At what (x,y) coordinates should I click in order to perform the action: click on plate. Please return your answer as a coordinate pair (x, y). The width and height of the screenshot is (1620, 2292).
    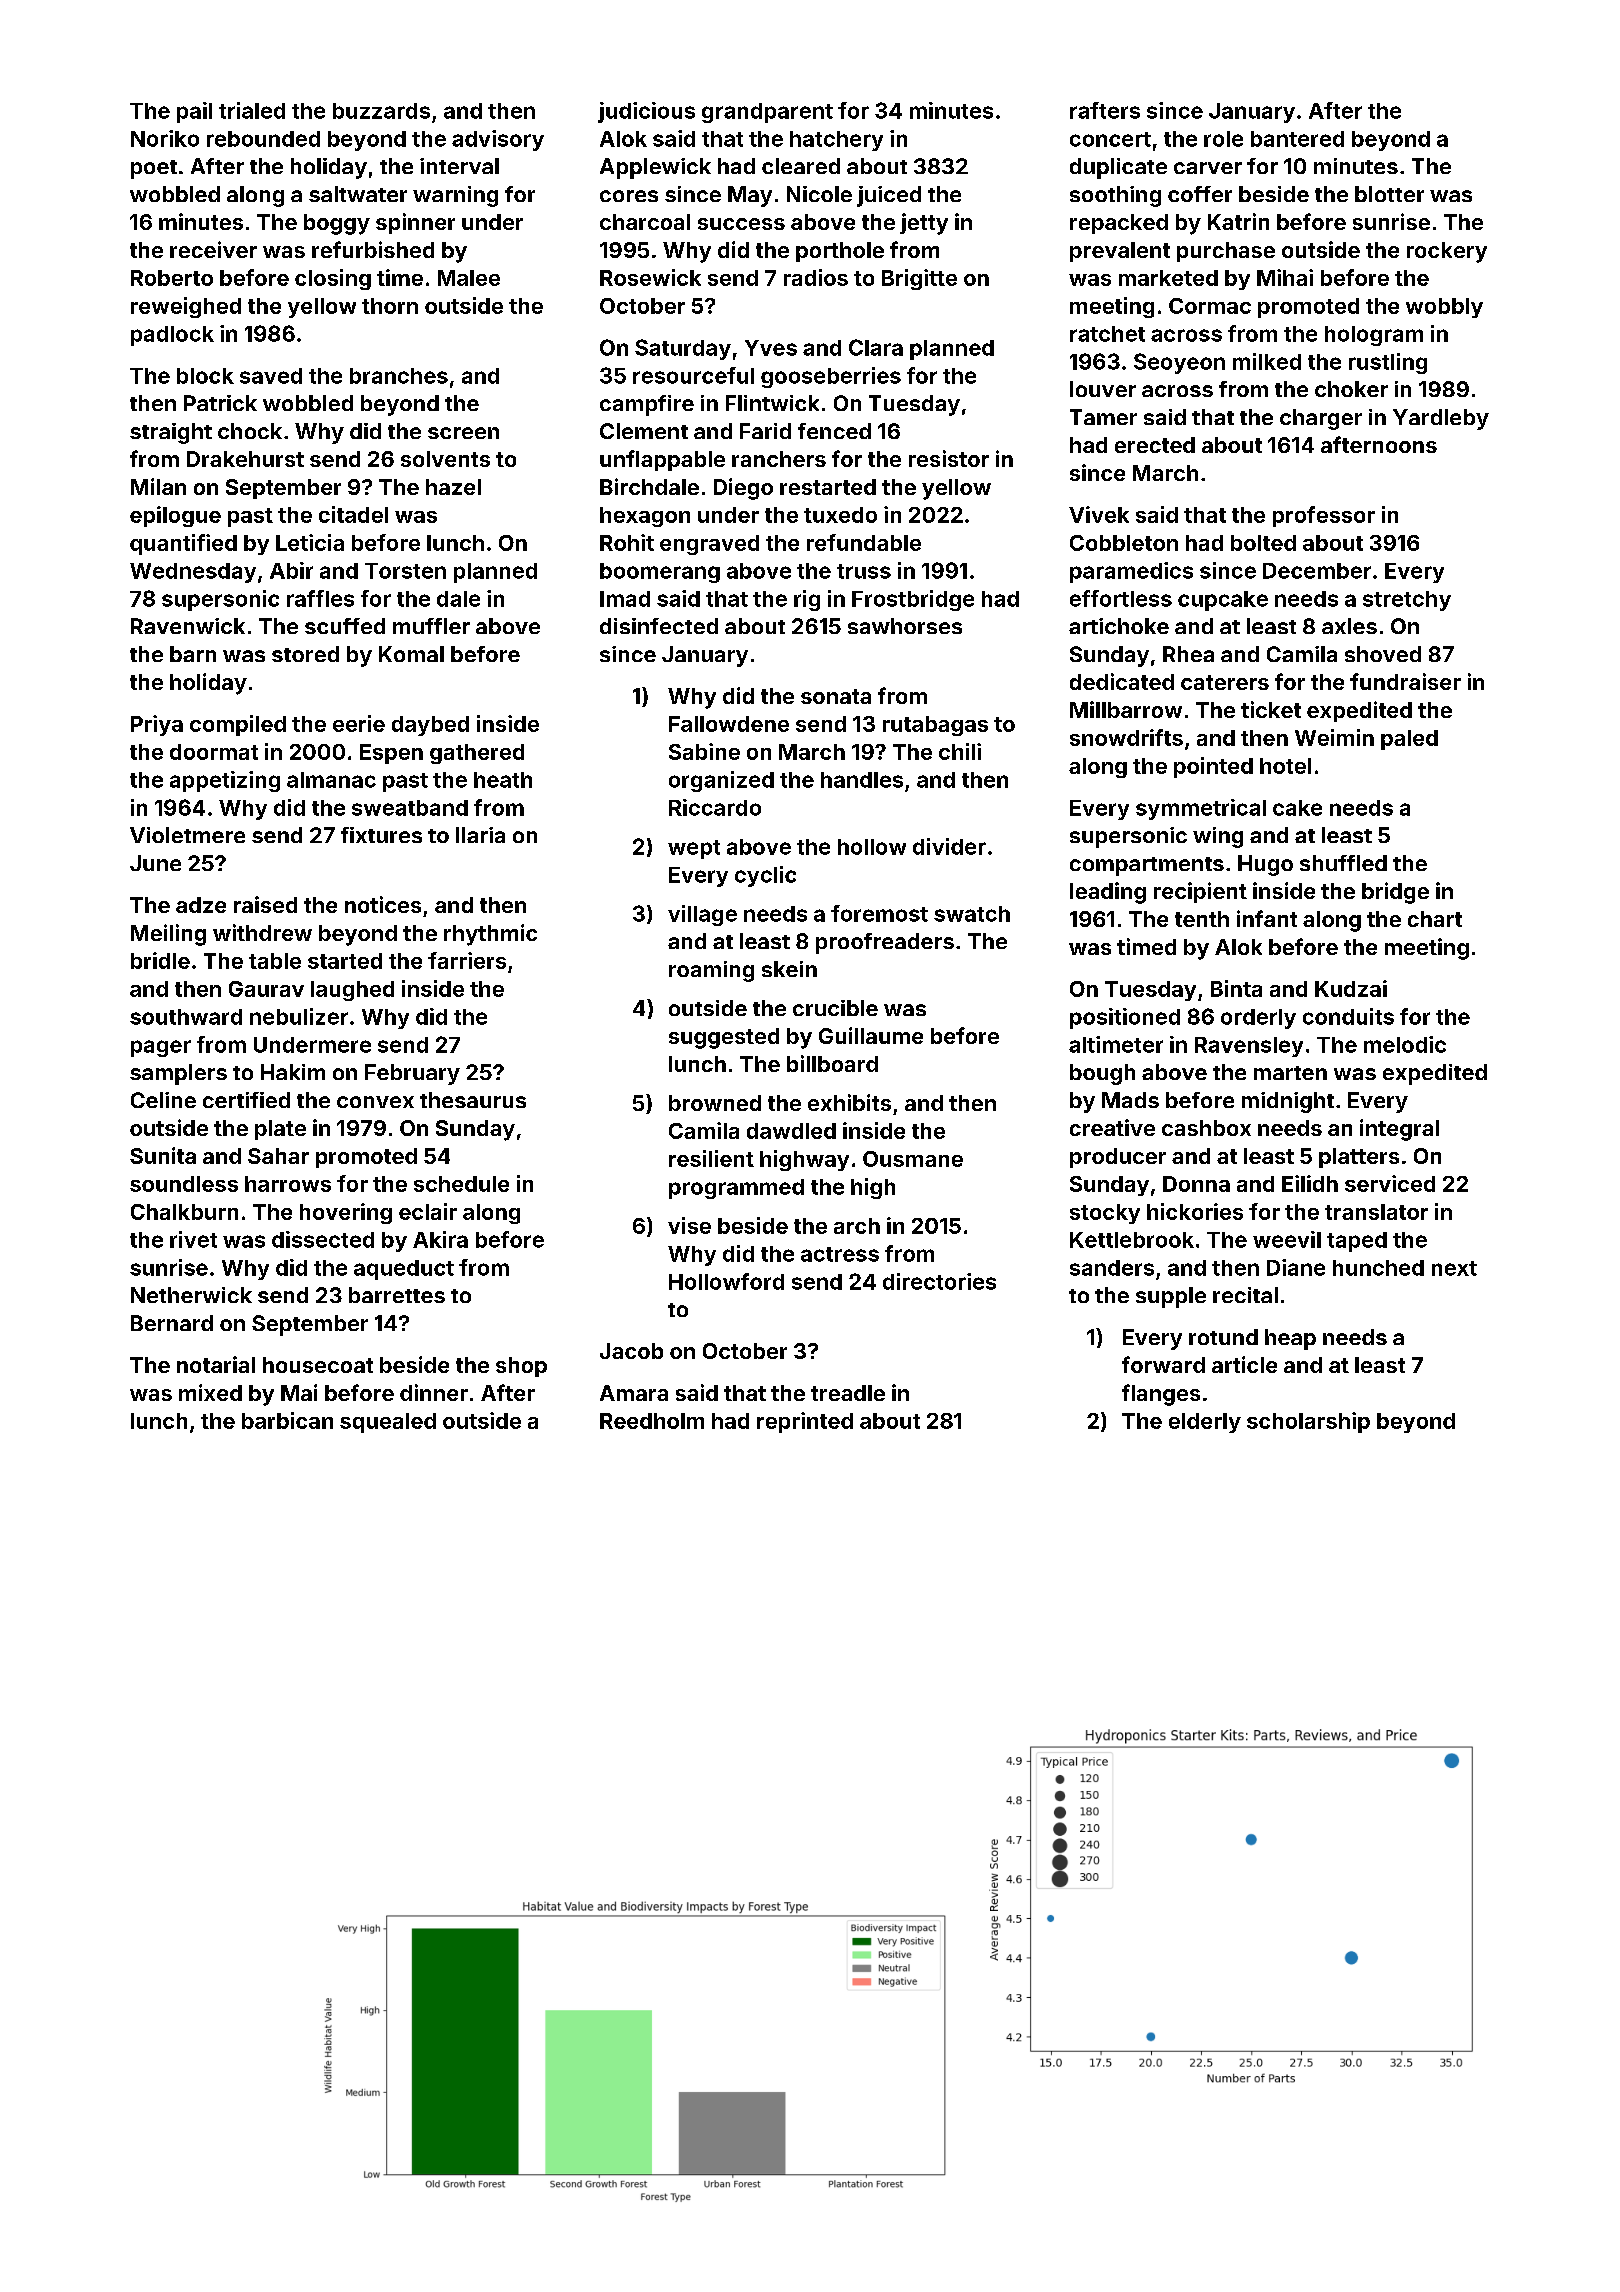
    Looking at the image, I should click on (280, 1130).
